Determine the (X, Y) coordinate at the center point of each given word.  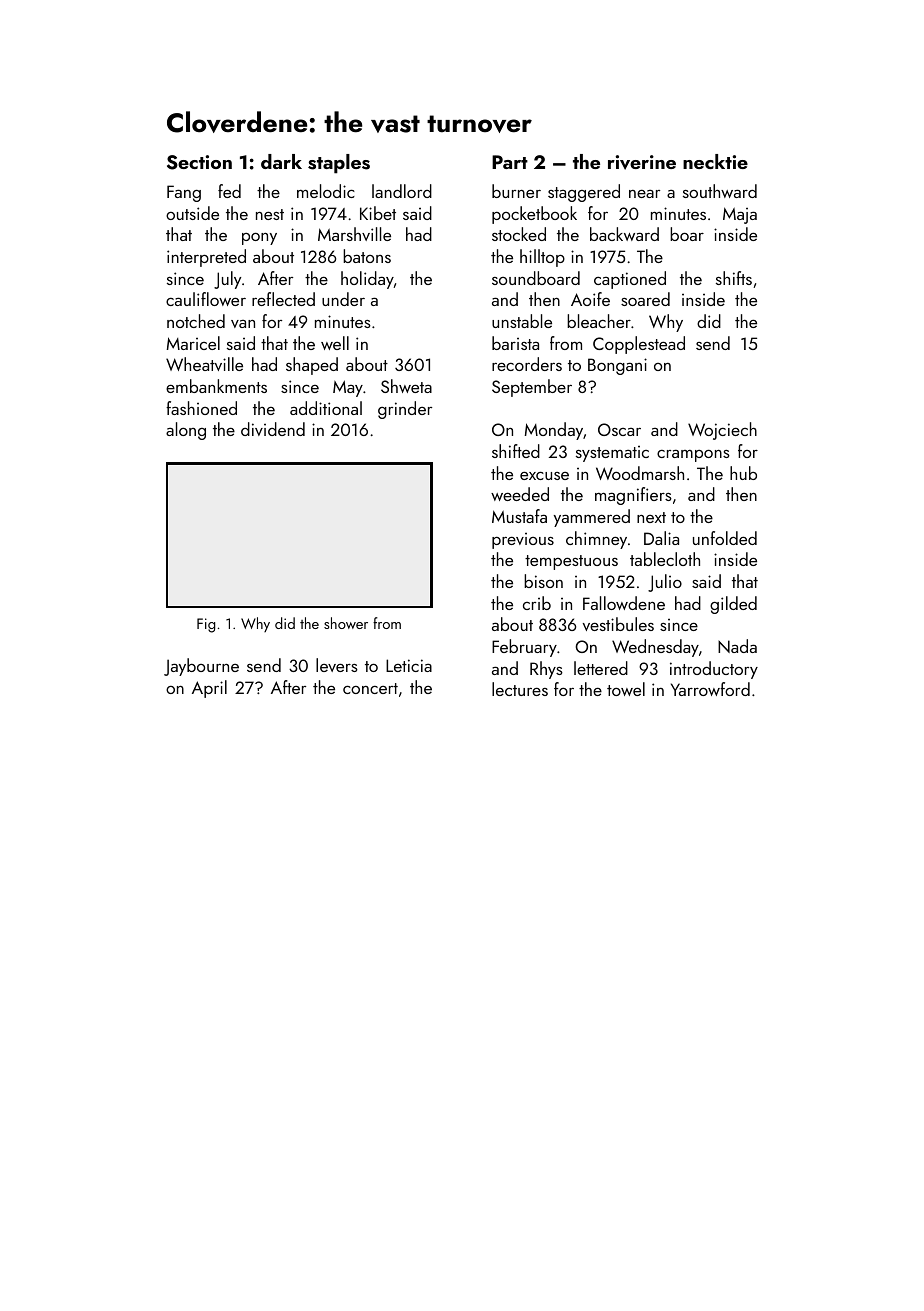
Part (510, 162)
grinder (405, 410)
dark (281, 161)
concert (370, 688)
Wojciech (722, 431)
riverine (642, 162)
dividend (273, 429)
